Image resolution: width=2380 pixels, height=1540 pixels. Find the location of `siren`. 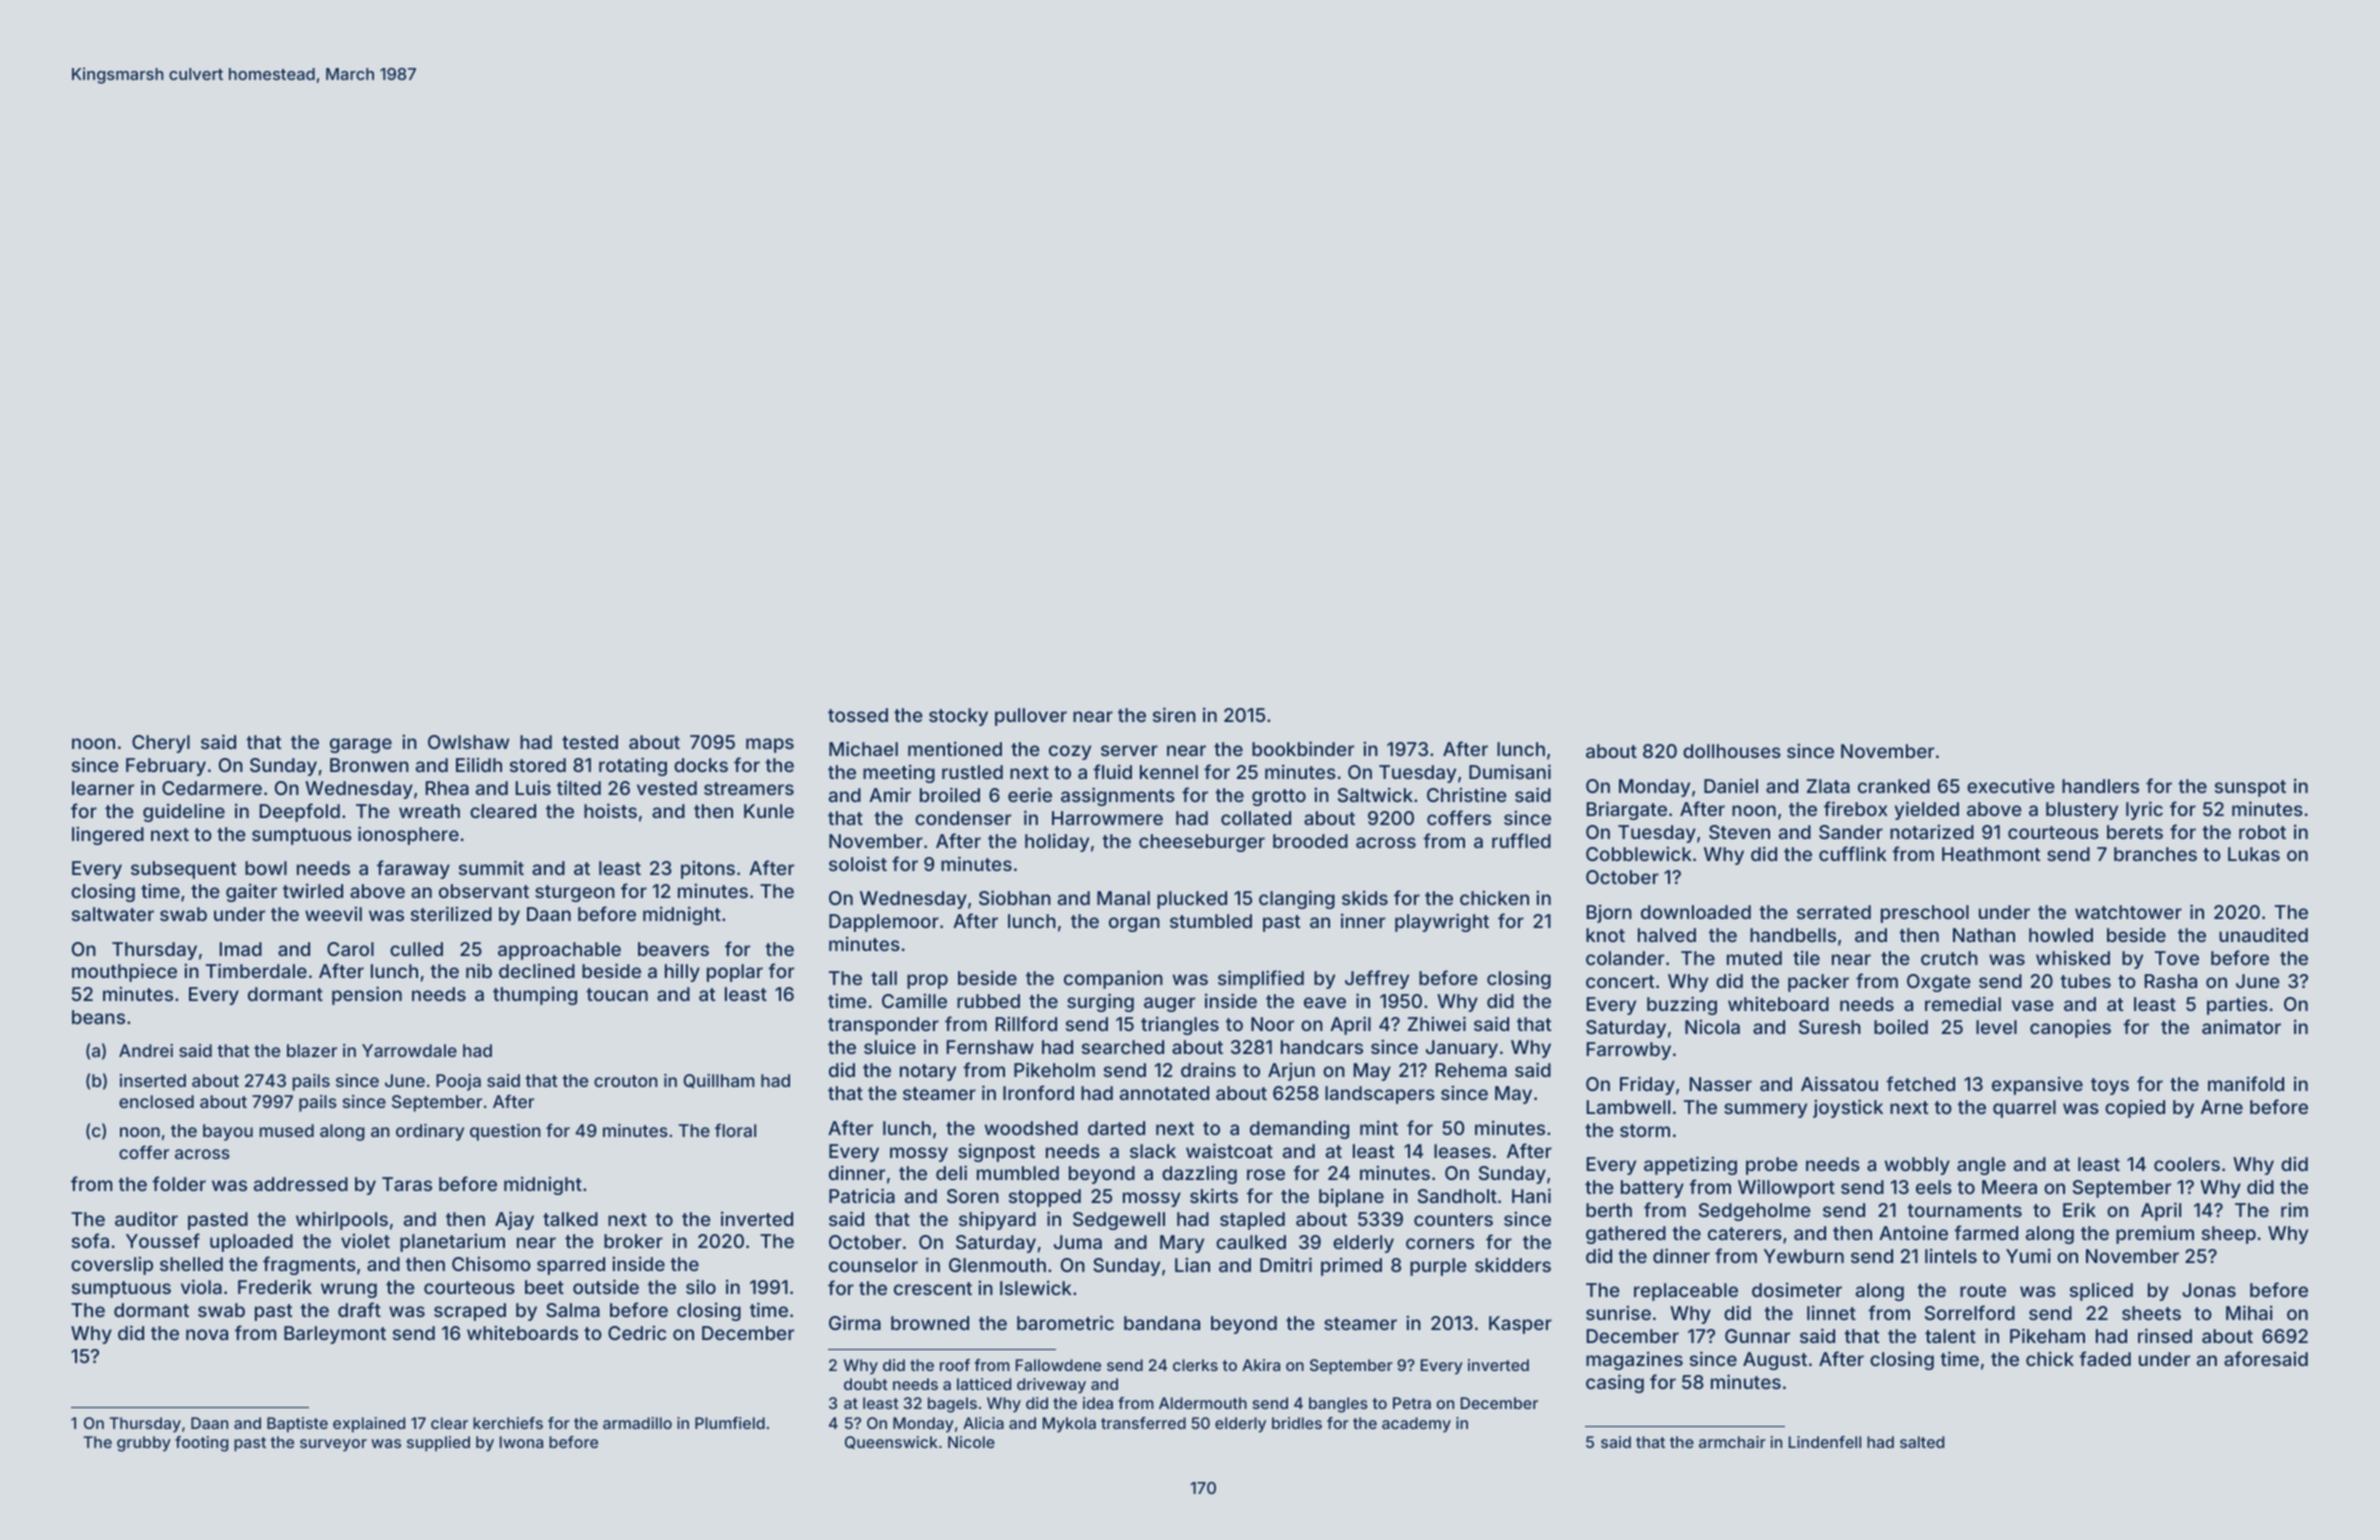

siren is located at coordinates (1174, 714).
